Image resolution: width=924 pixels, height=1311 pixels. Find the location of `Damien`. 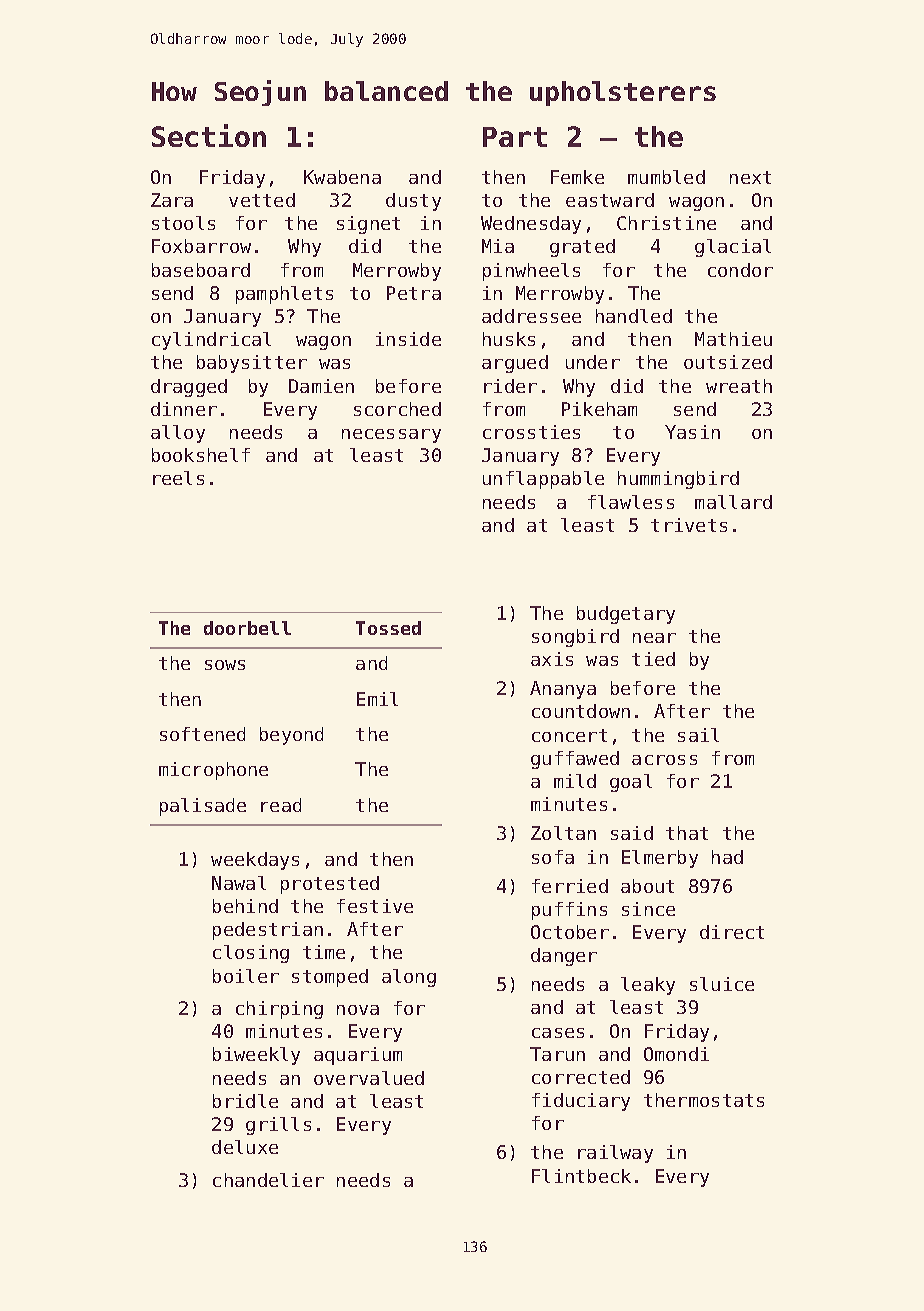

Damien is located at coordinates (321, 386).
